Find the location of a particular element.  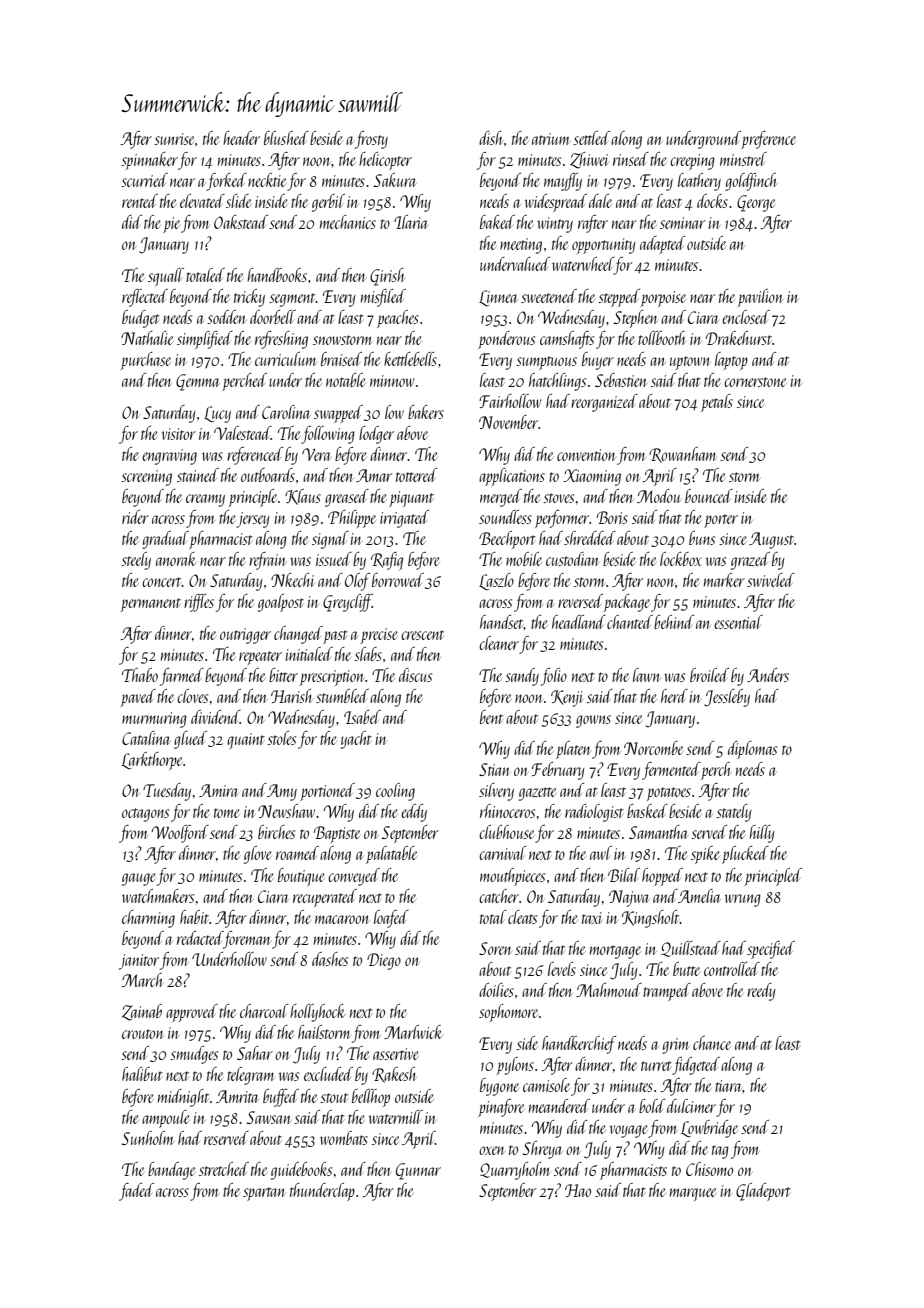

spartan is located at coordinates (264, 1194).
